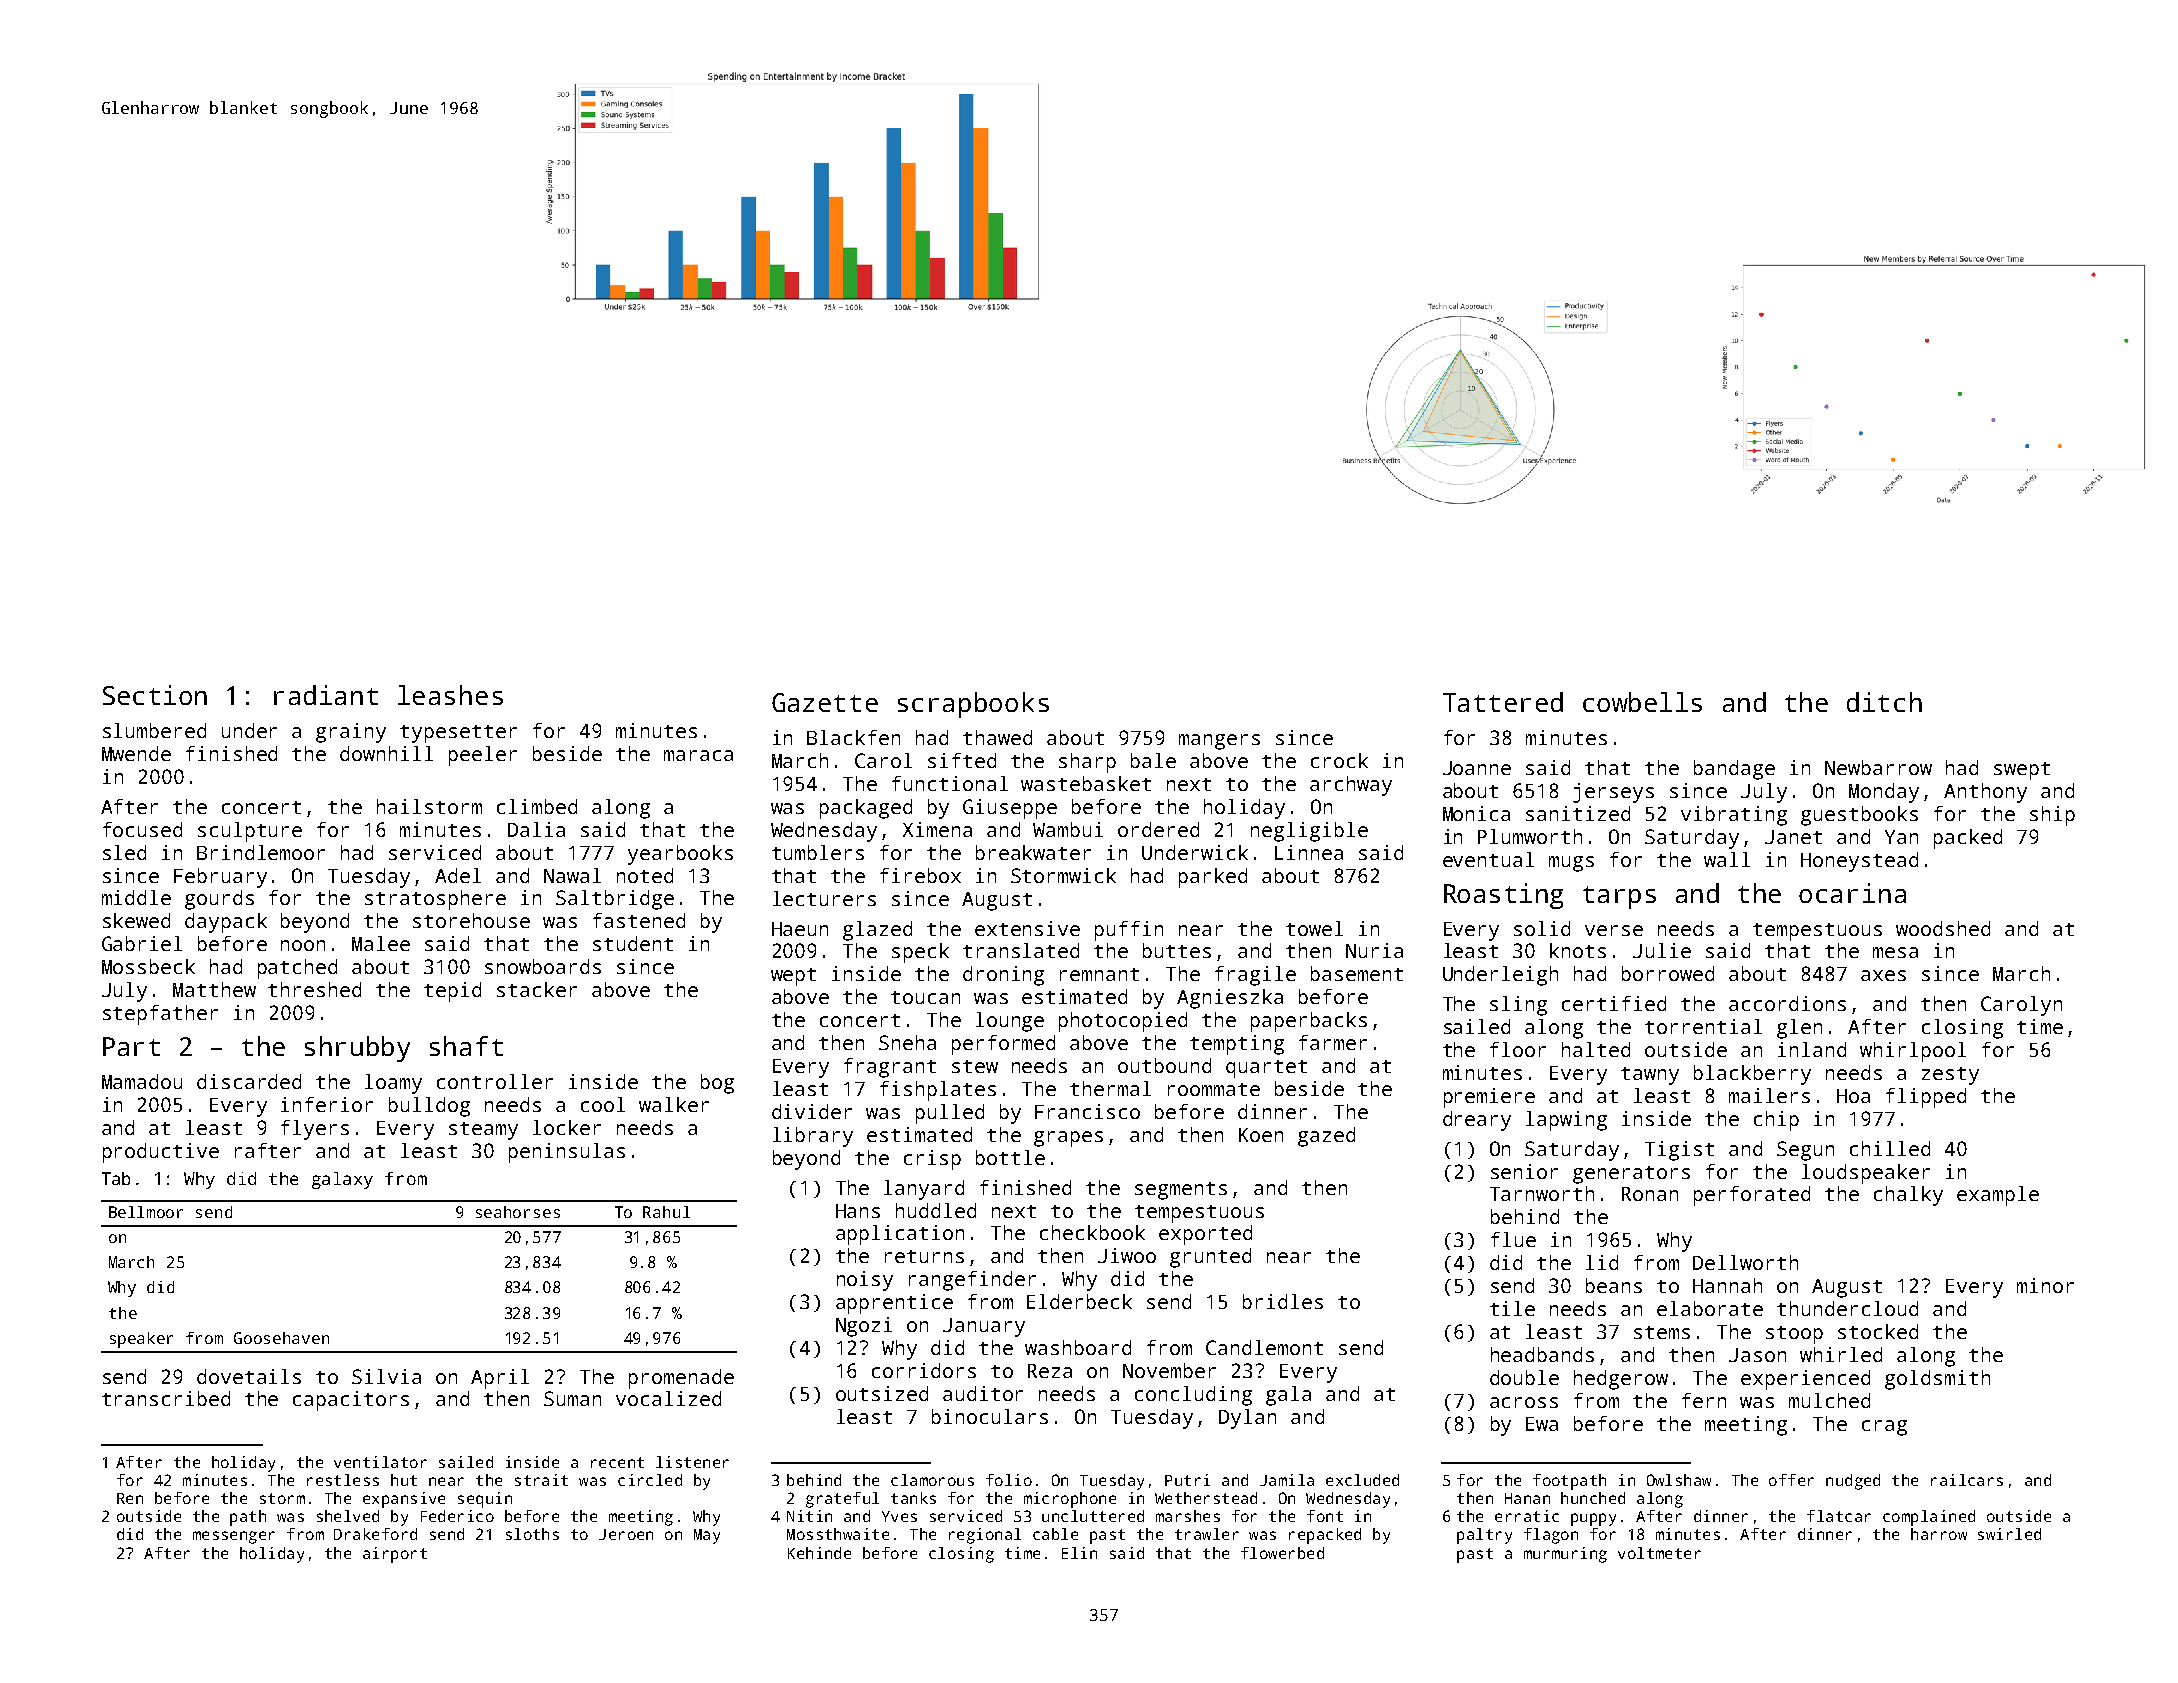 Image resolution: width=2178 pixels, height=1683 pixels. What do you see at coordinates (142, 1081) in the page?
I see `Mamadou` at bounding box center [142, 1081].
